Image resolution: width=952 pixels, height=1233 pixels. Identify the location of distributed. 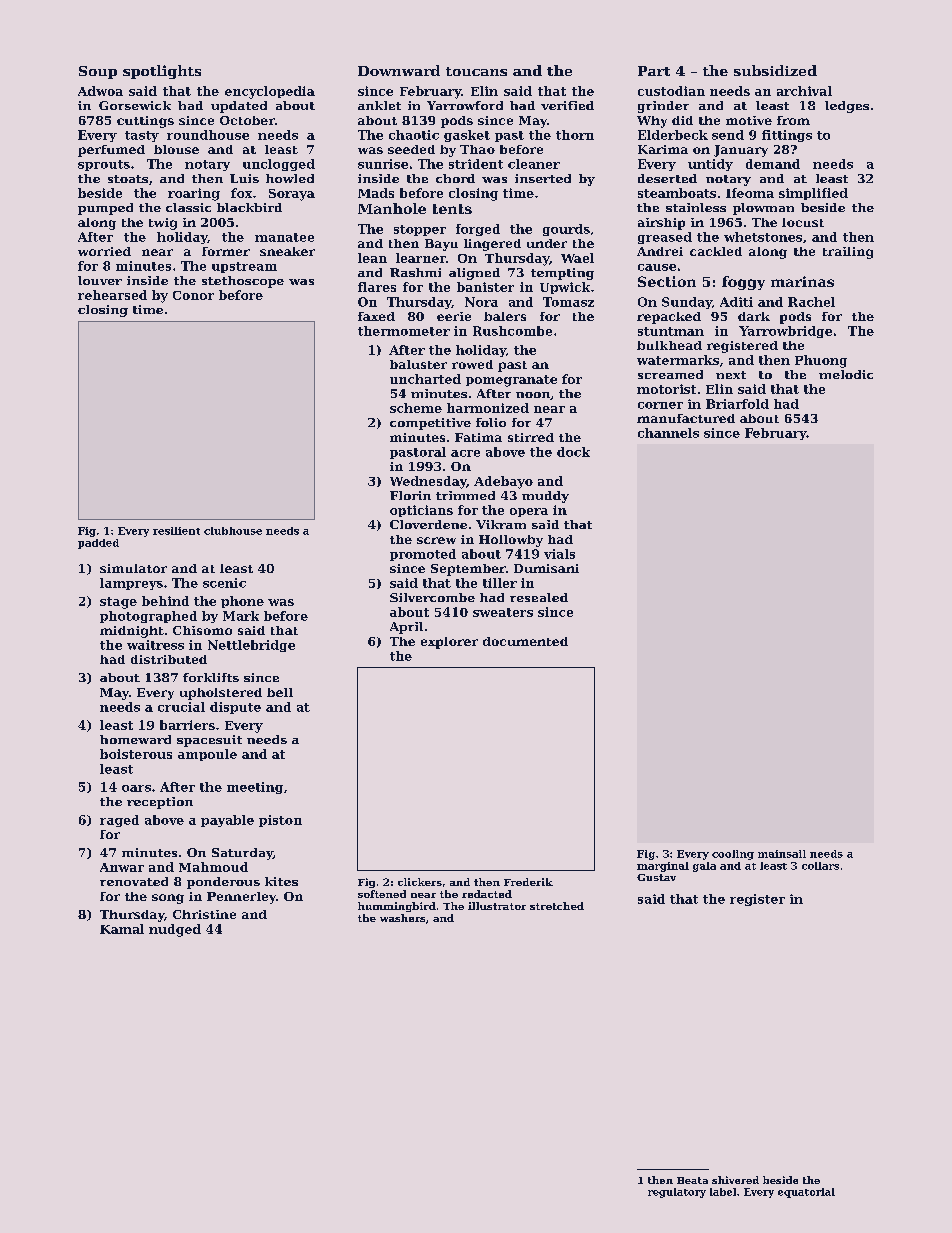
(169, 659).
